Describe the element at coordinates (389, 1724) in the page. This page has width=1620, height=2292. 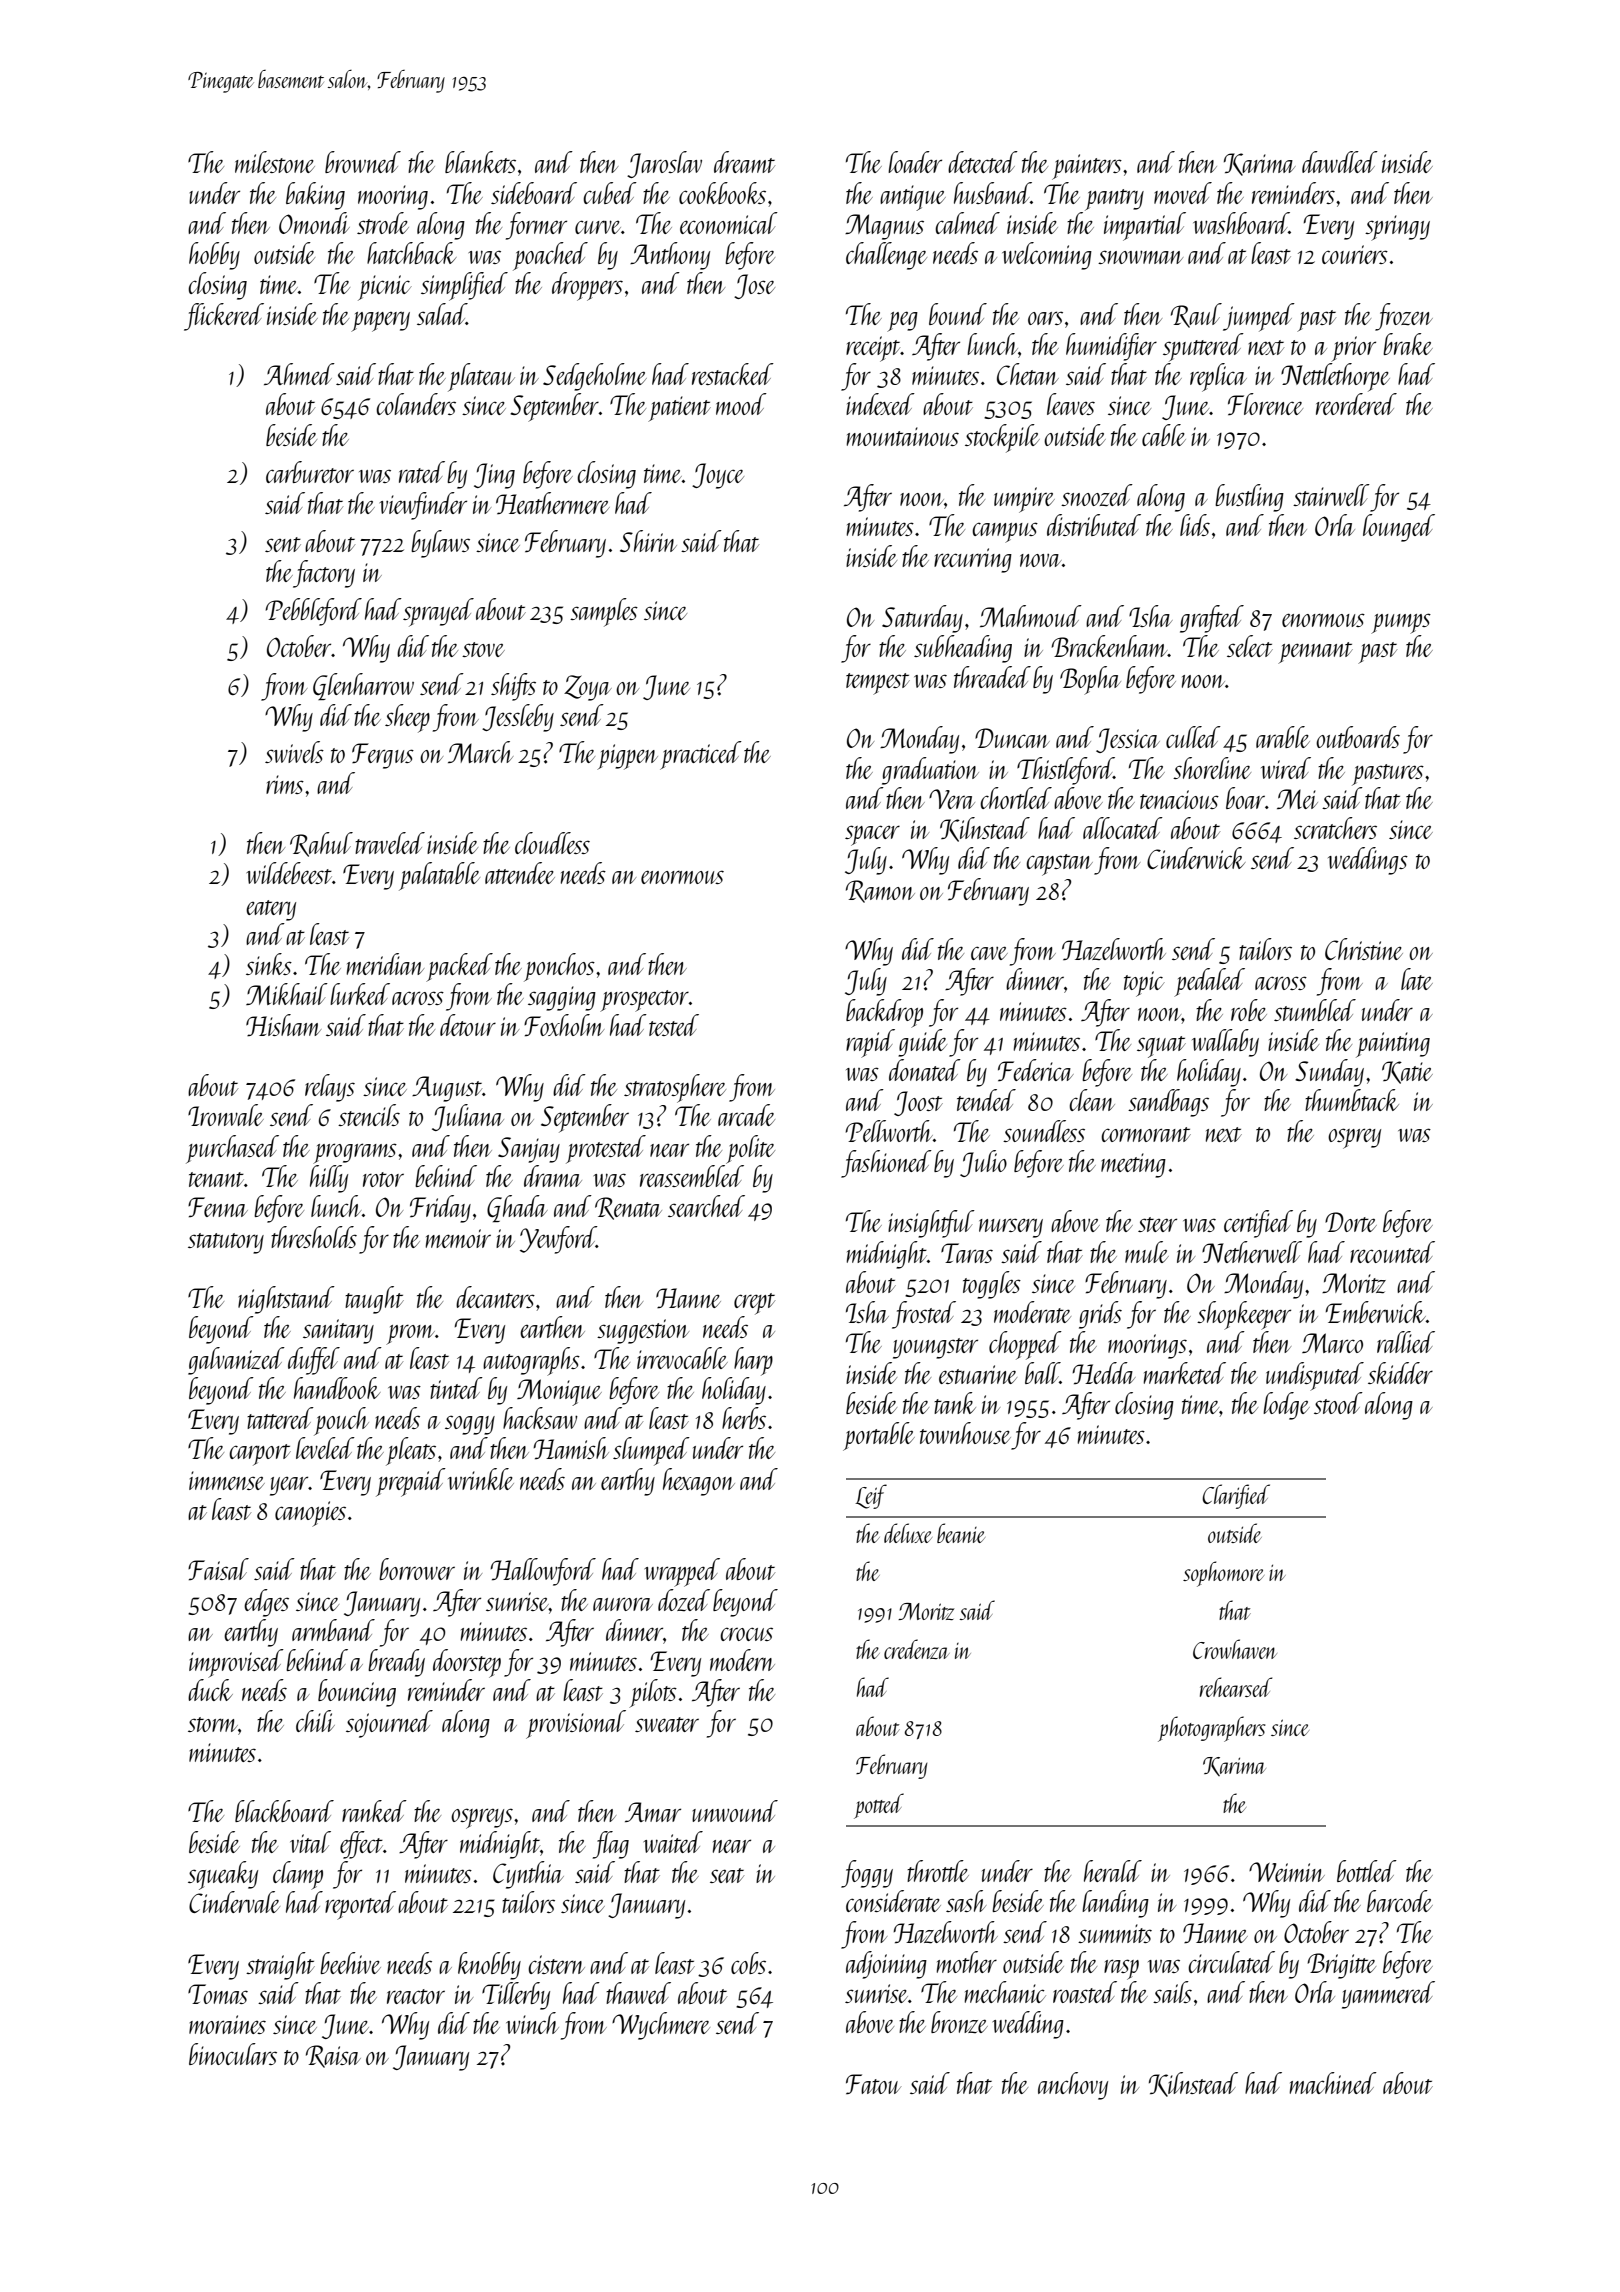
I see `sojourned` at that location.
